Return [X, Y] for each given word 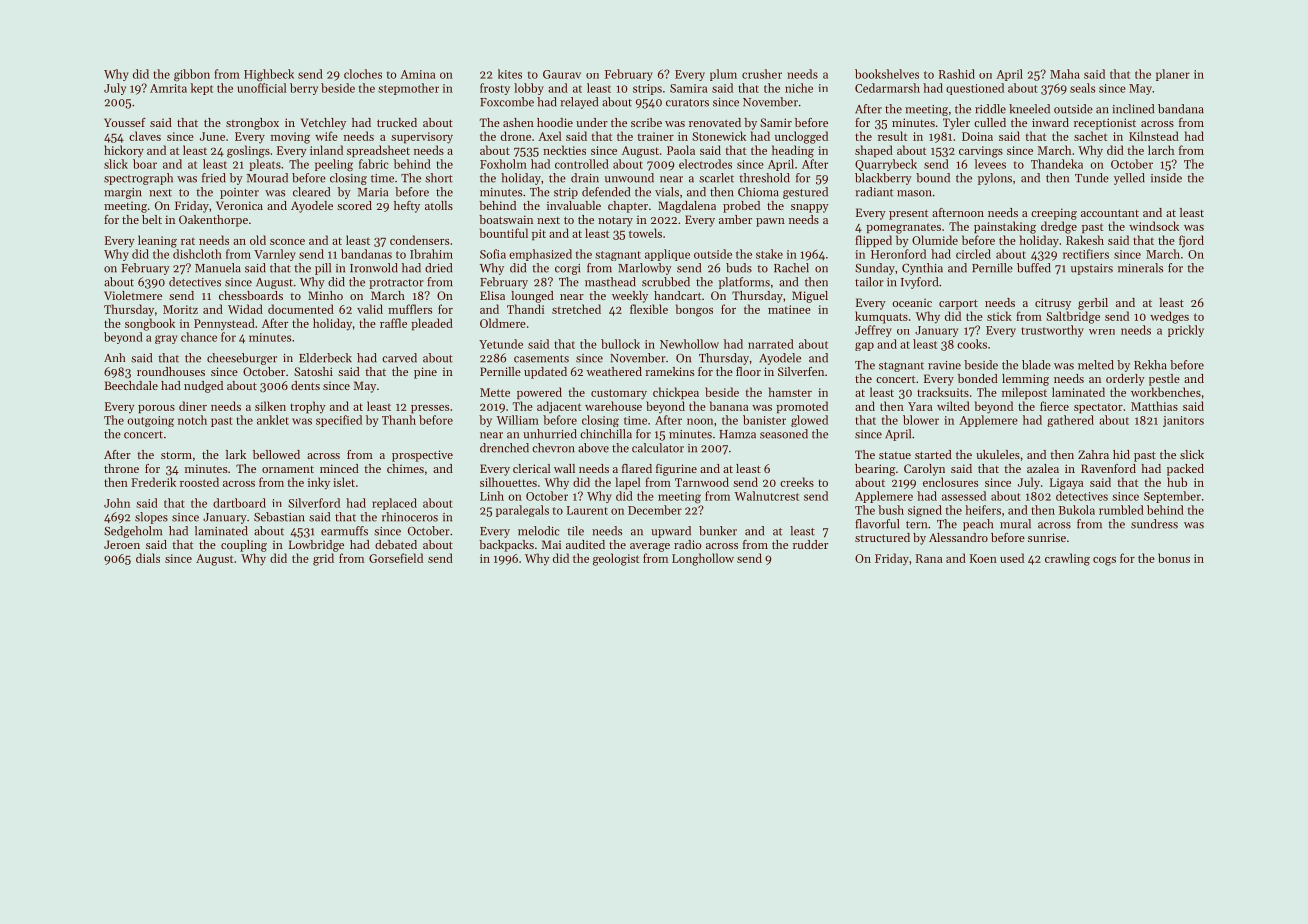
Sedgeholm [133, 532]
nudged [203, 387]
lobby [529, 89]
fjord [1191, 241]
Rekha [1150, 365]
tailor [869, 282]
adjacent [559, 407]
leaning [157, 241]
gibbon [192, 75]
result [892, 136]
